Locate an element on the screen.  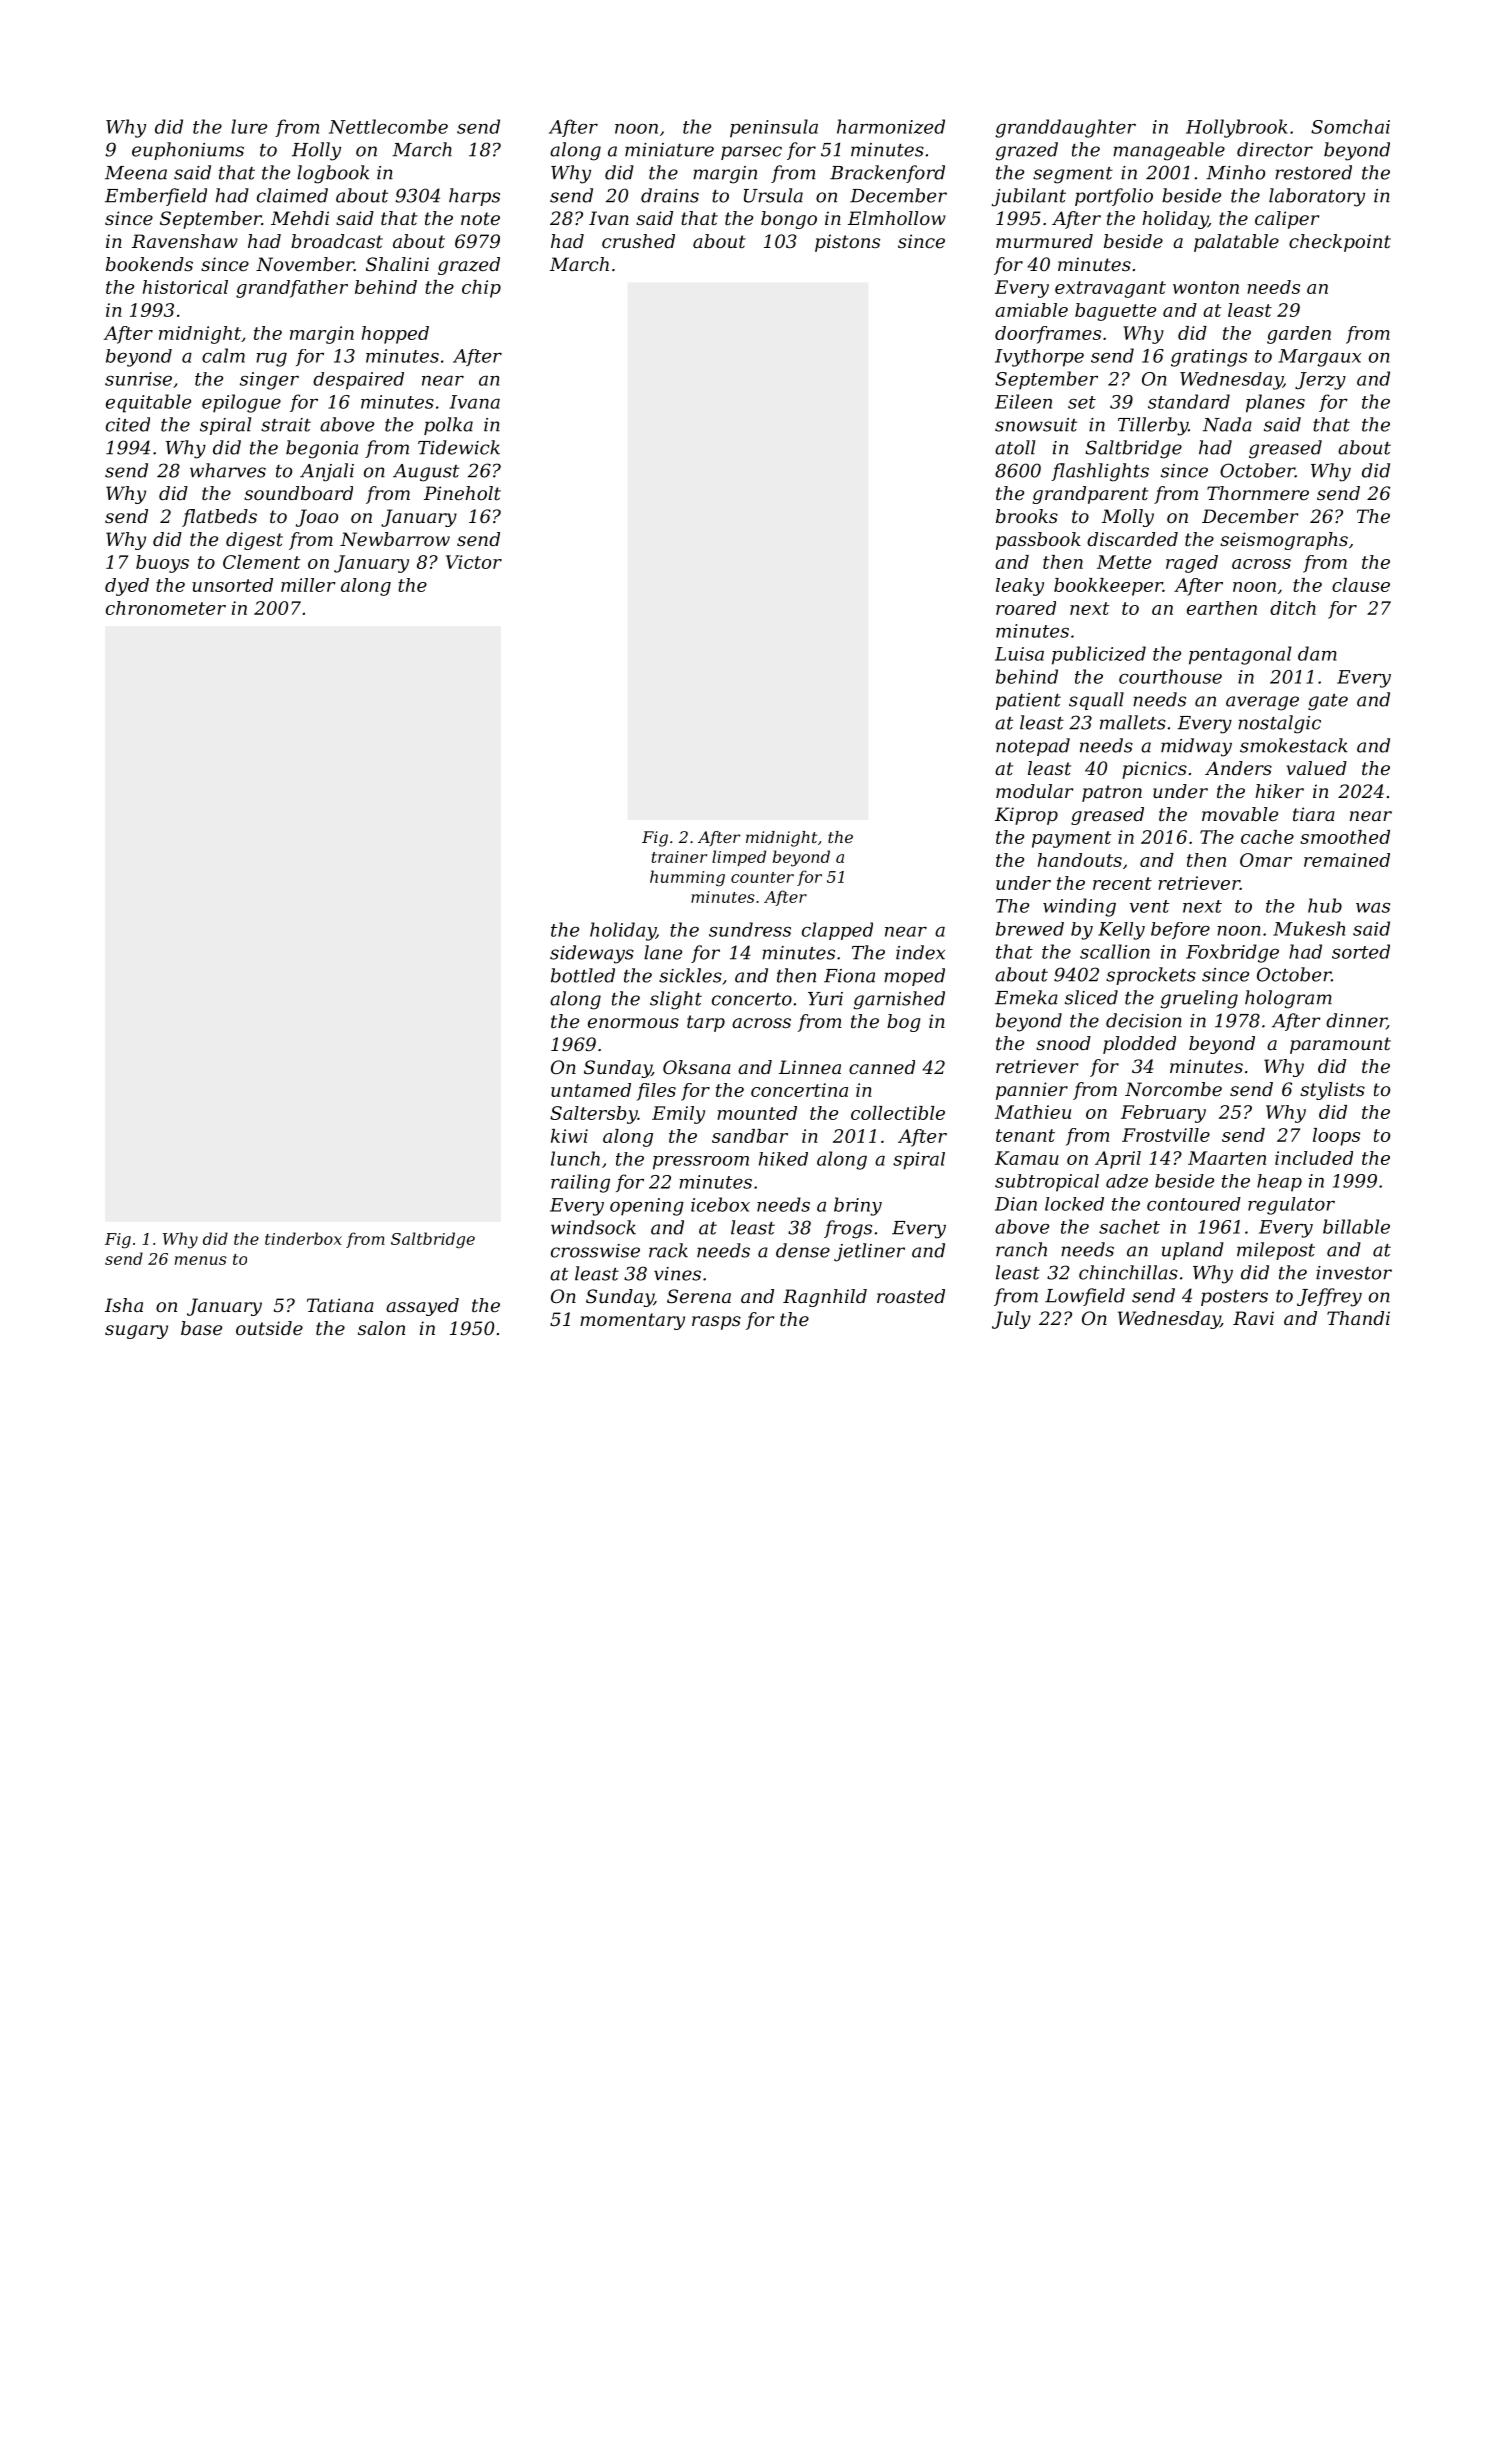
lure is located at coordinates (249, 126).
